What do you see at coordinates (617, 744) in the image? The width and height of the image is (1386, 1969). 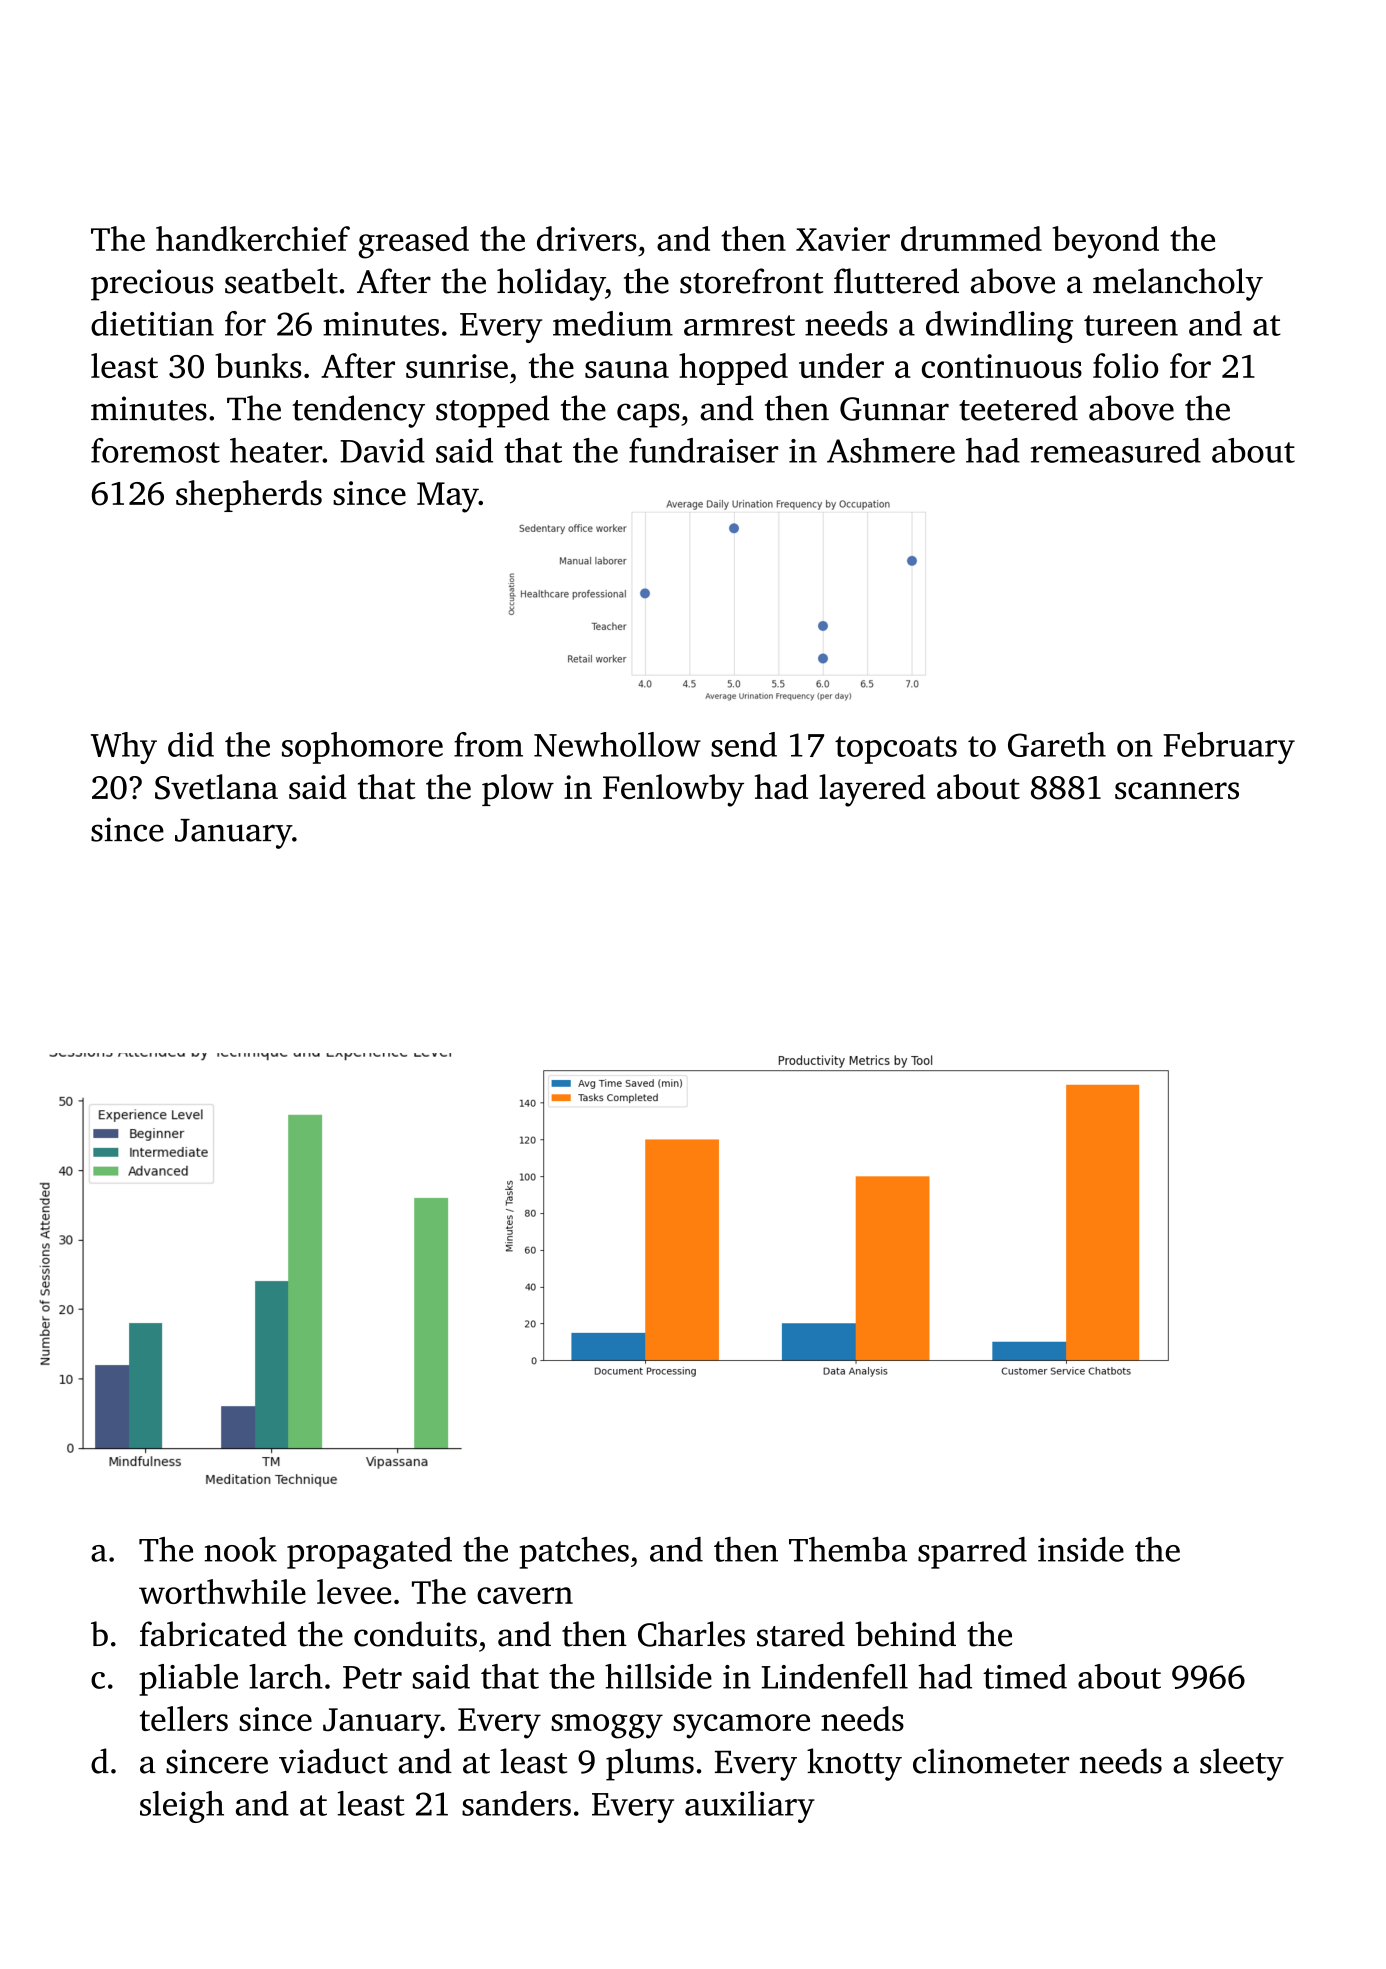 I see `Newhollow` at bounding box center [617, 744].
